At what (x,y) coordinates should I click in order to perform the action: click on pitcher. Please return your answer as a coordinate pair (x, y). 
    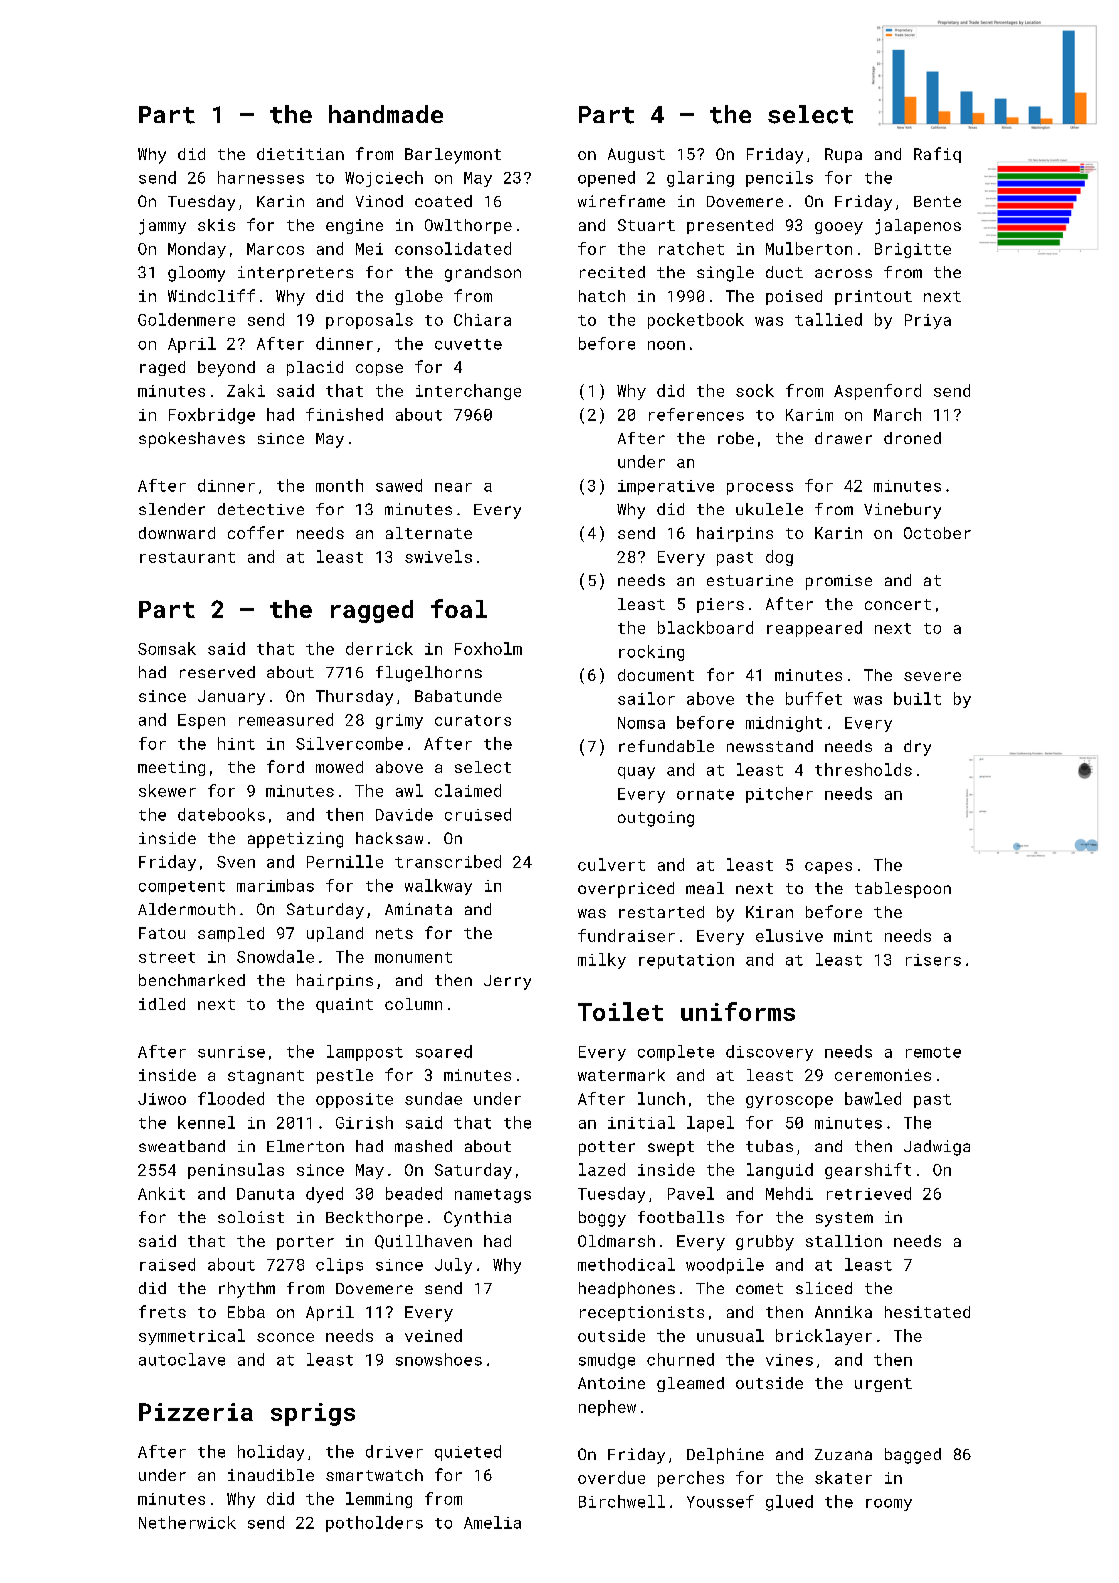
    Looking at the image, I should click on (779, 795).
